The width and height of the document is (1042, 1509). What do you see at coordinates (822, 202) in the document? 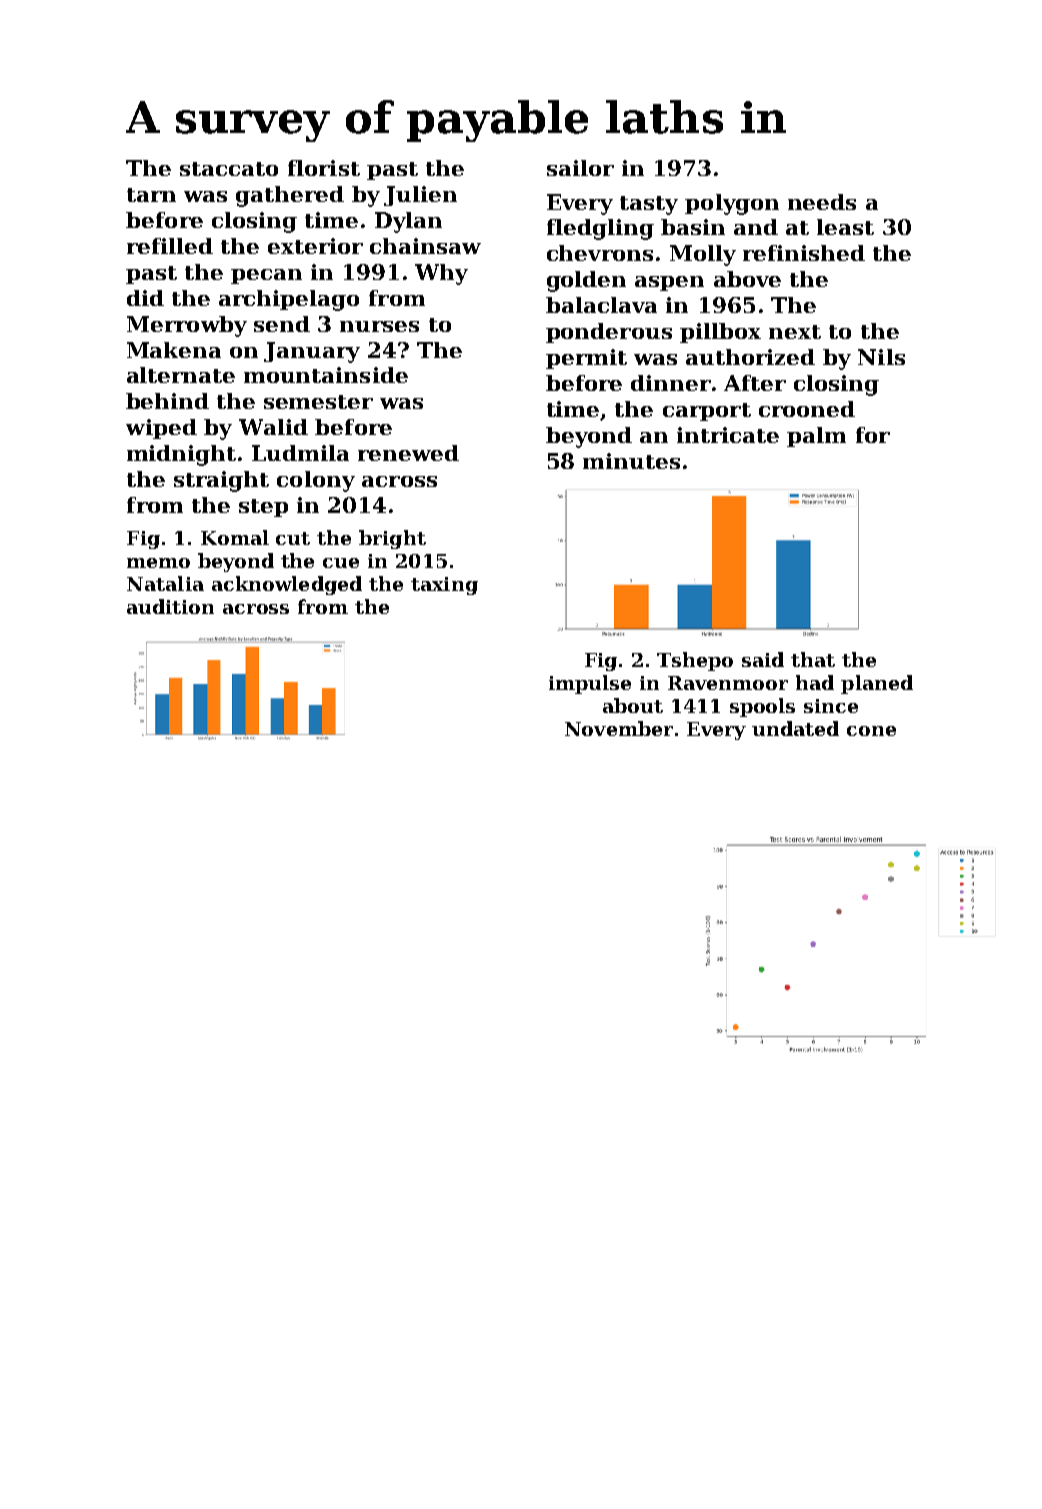
I see `needs` at bounding box center [822, 202].
